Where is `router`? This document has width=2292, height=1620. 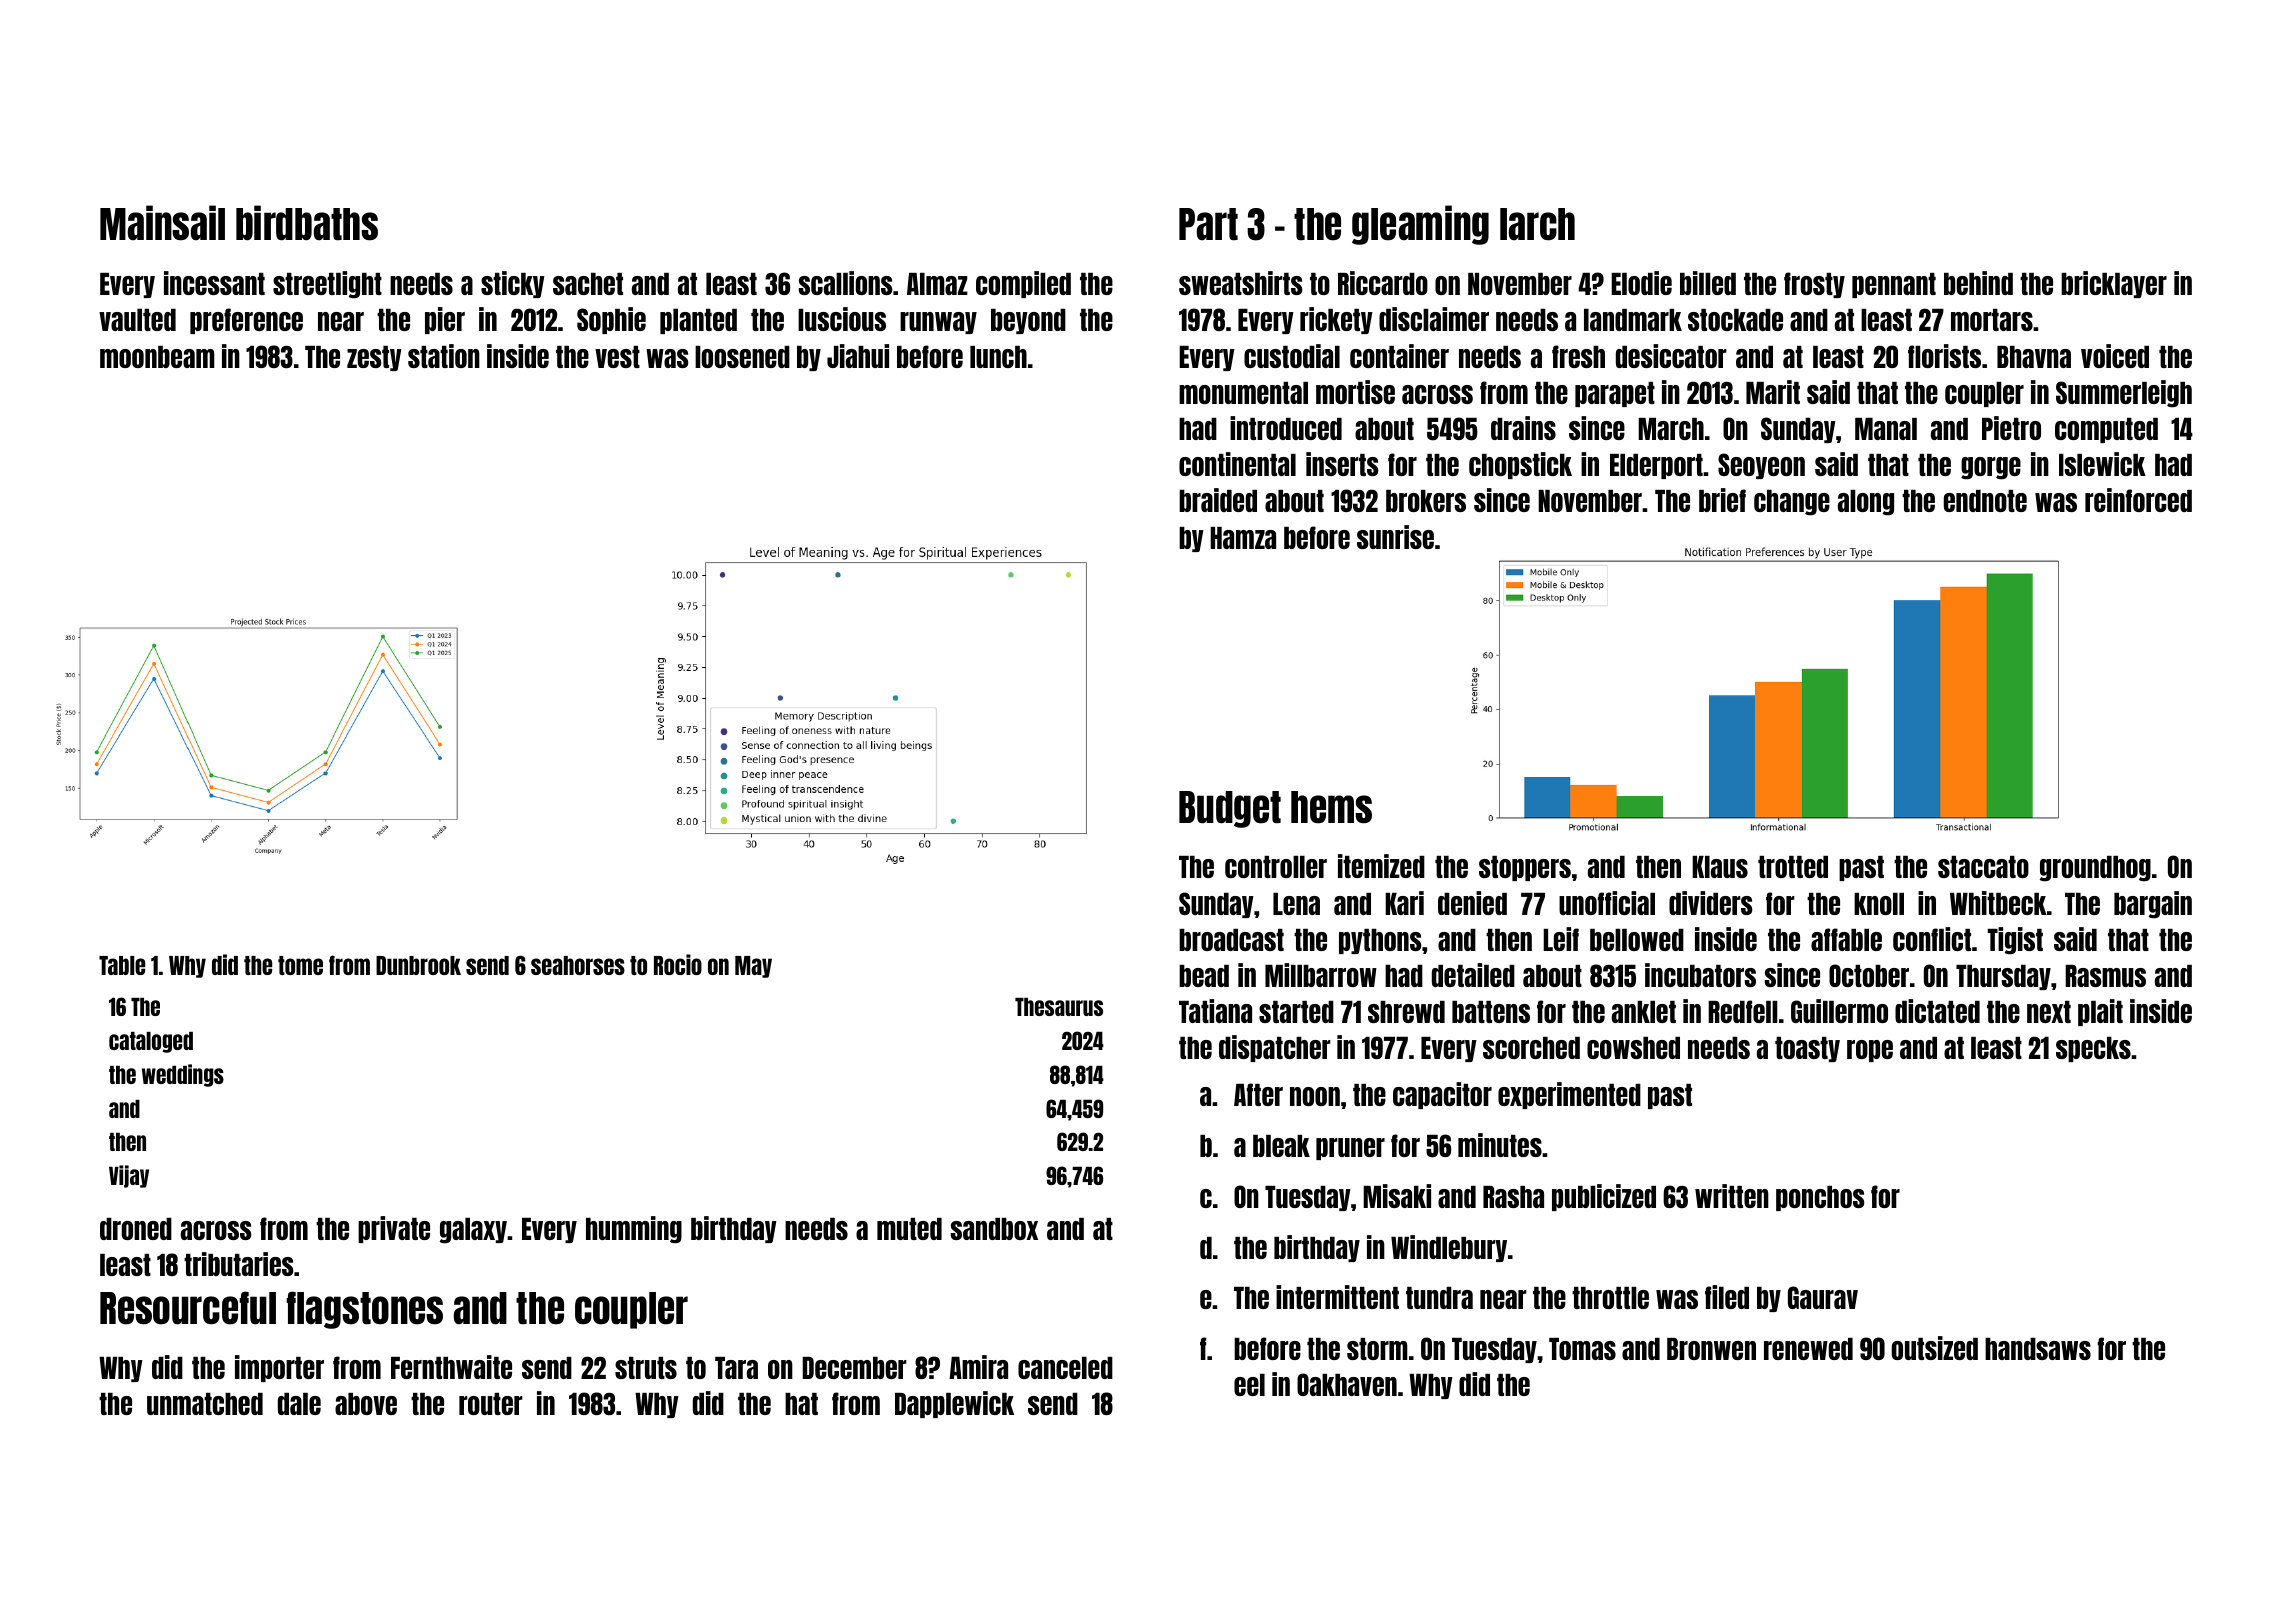
router is located at coordinates (491, 1404).
